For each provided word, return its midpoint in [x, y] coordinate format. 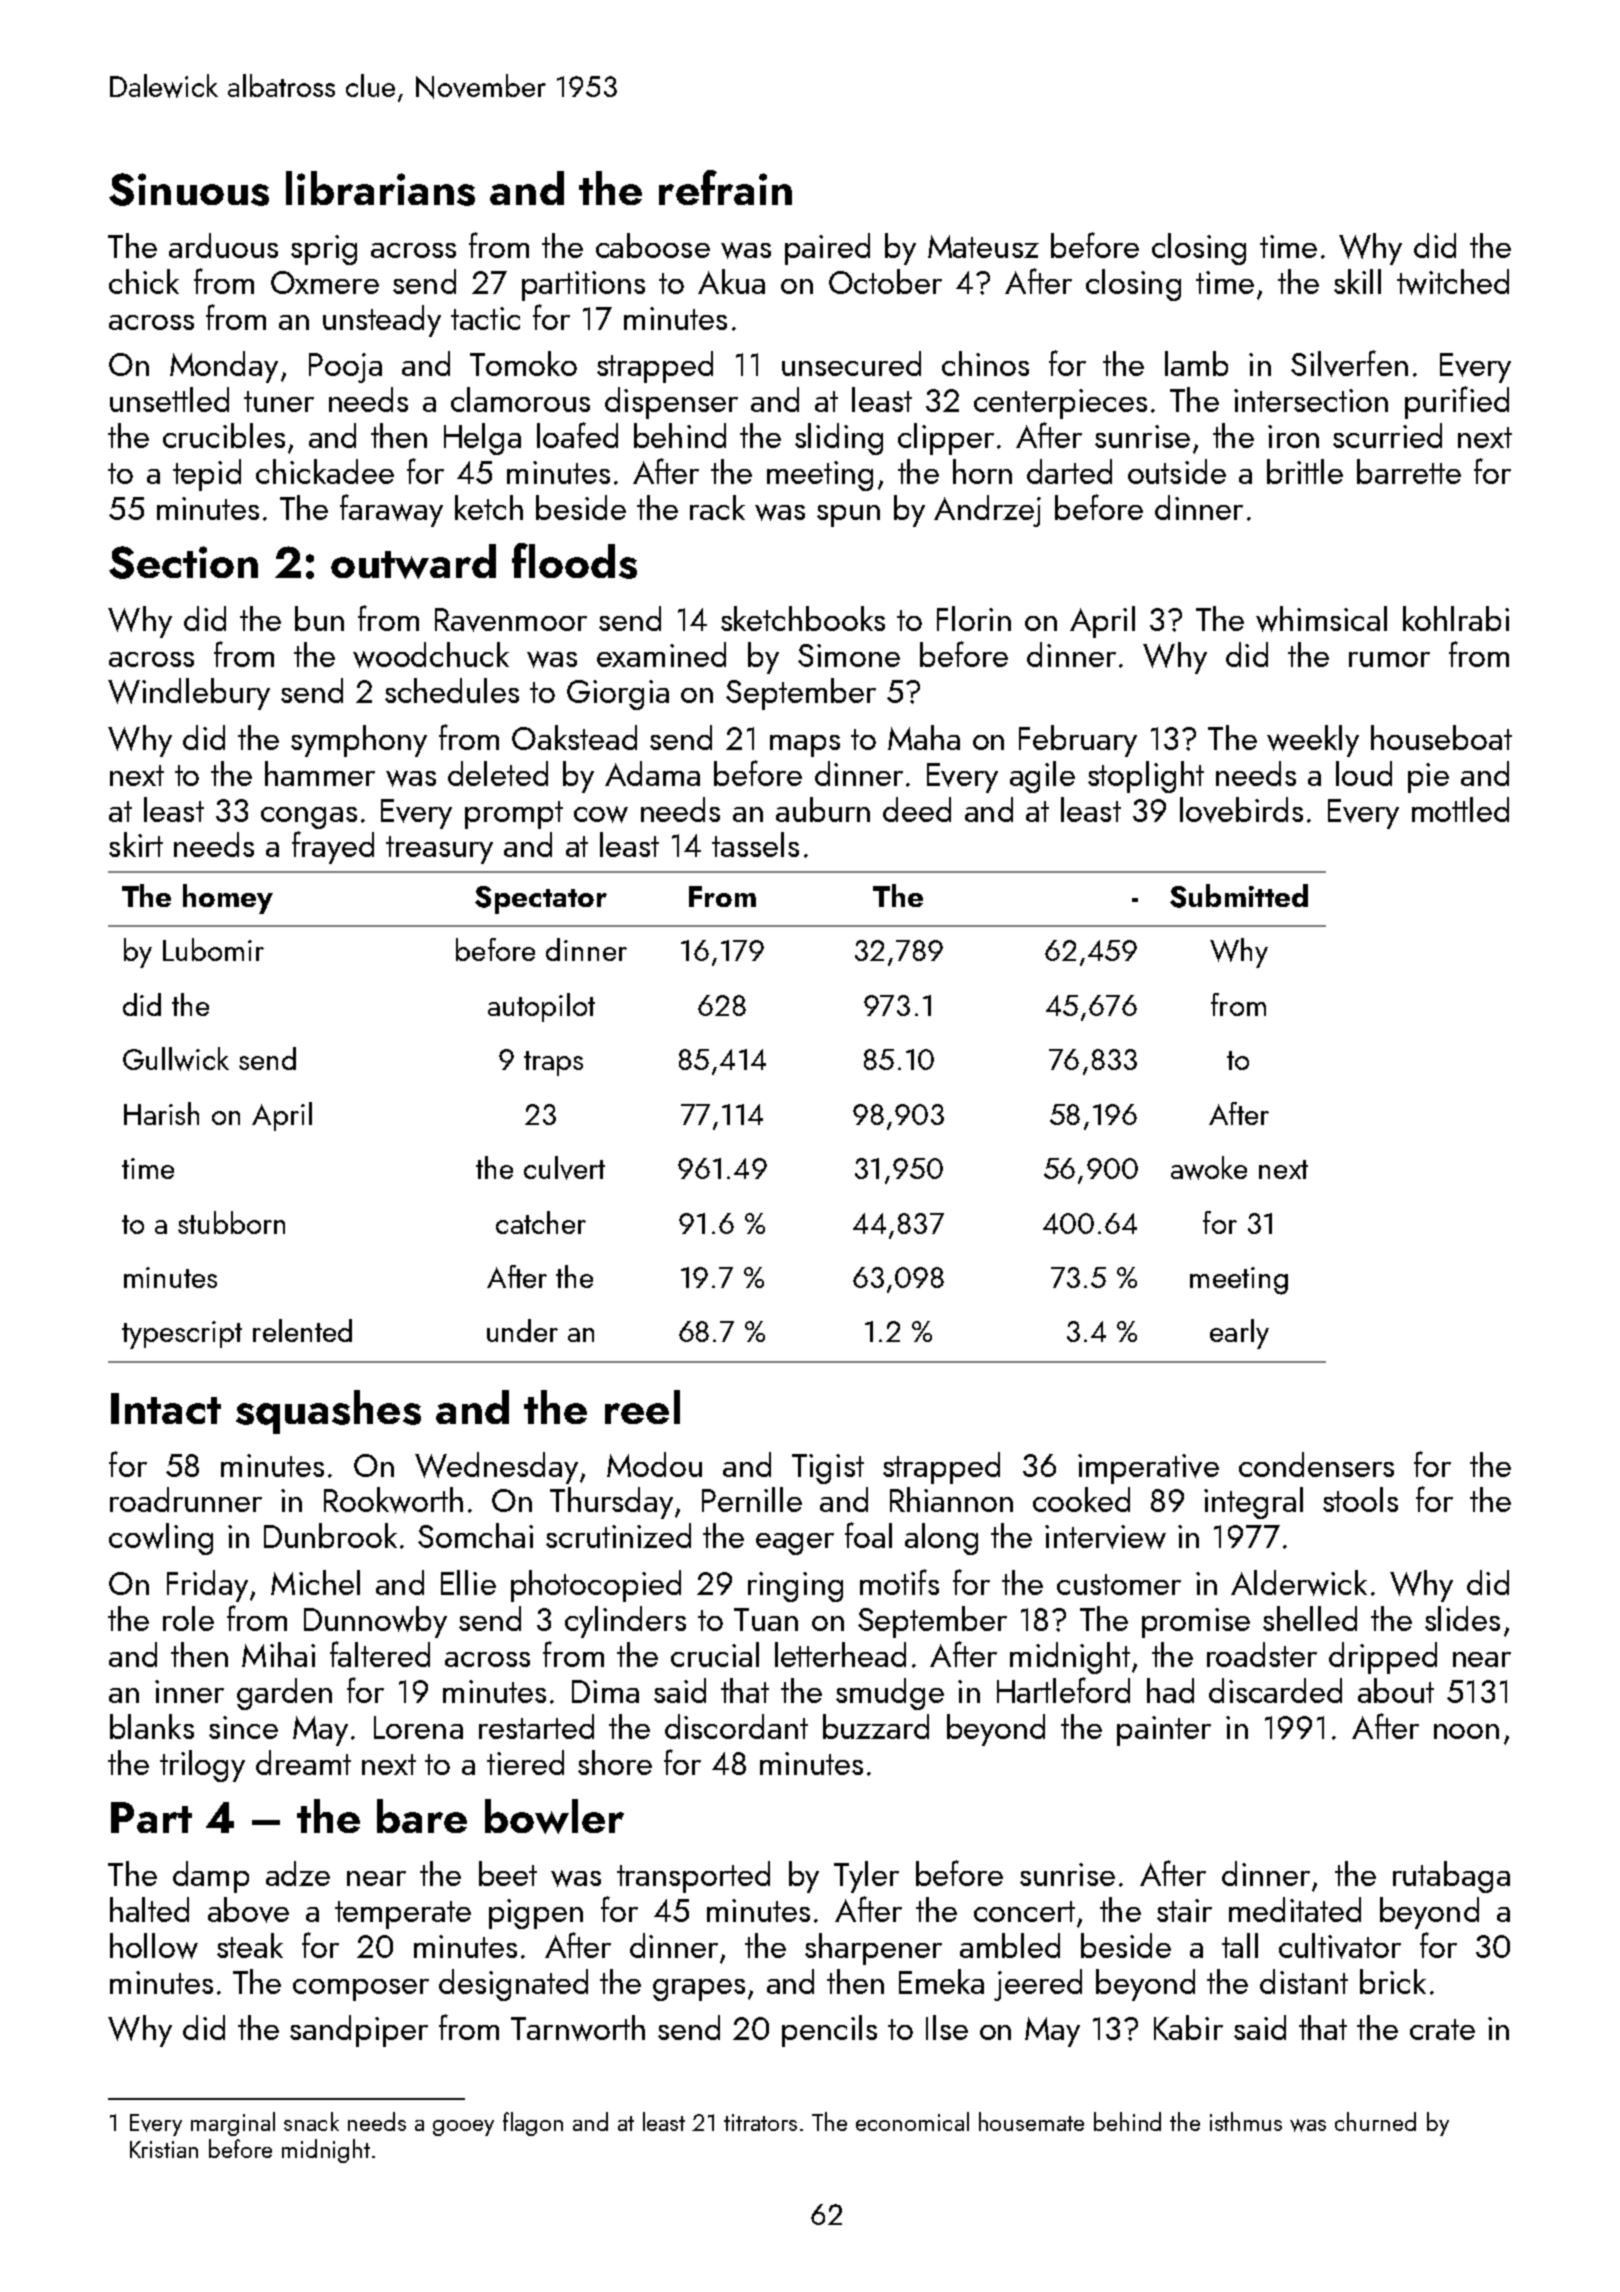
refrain [725, 187]
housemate [1031, 2121]
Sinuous [189, 189]
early [1239, 1334]
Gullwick [176, 1059]
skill [1357, 281]
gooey [463, 2128]
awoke [1209, 1168]
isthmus [1246, 2121]
